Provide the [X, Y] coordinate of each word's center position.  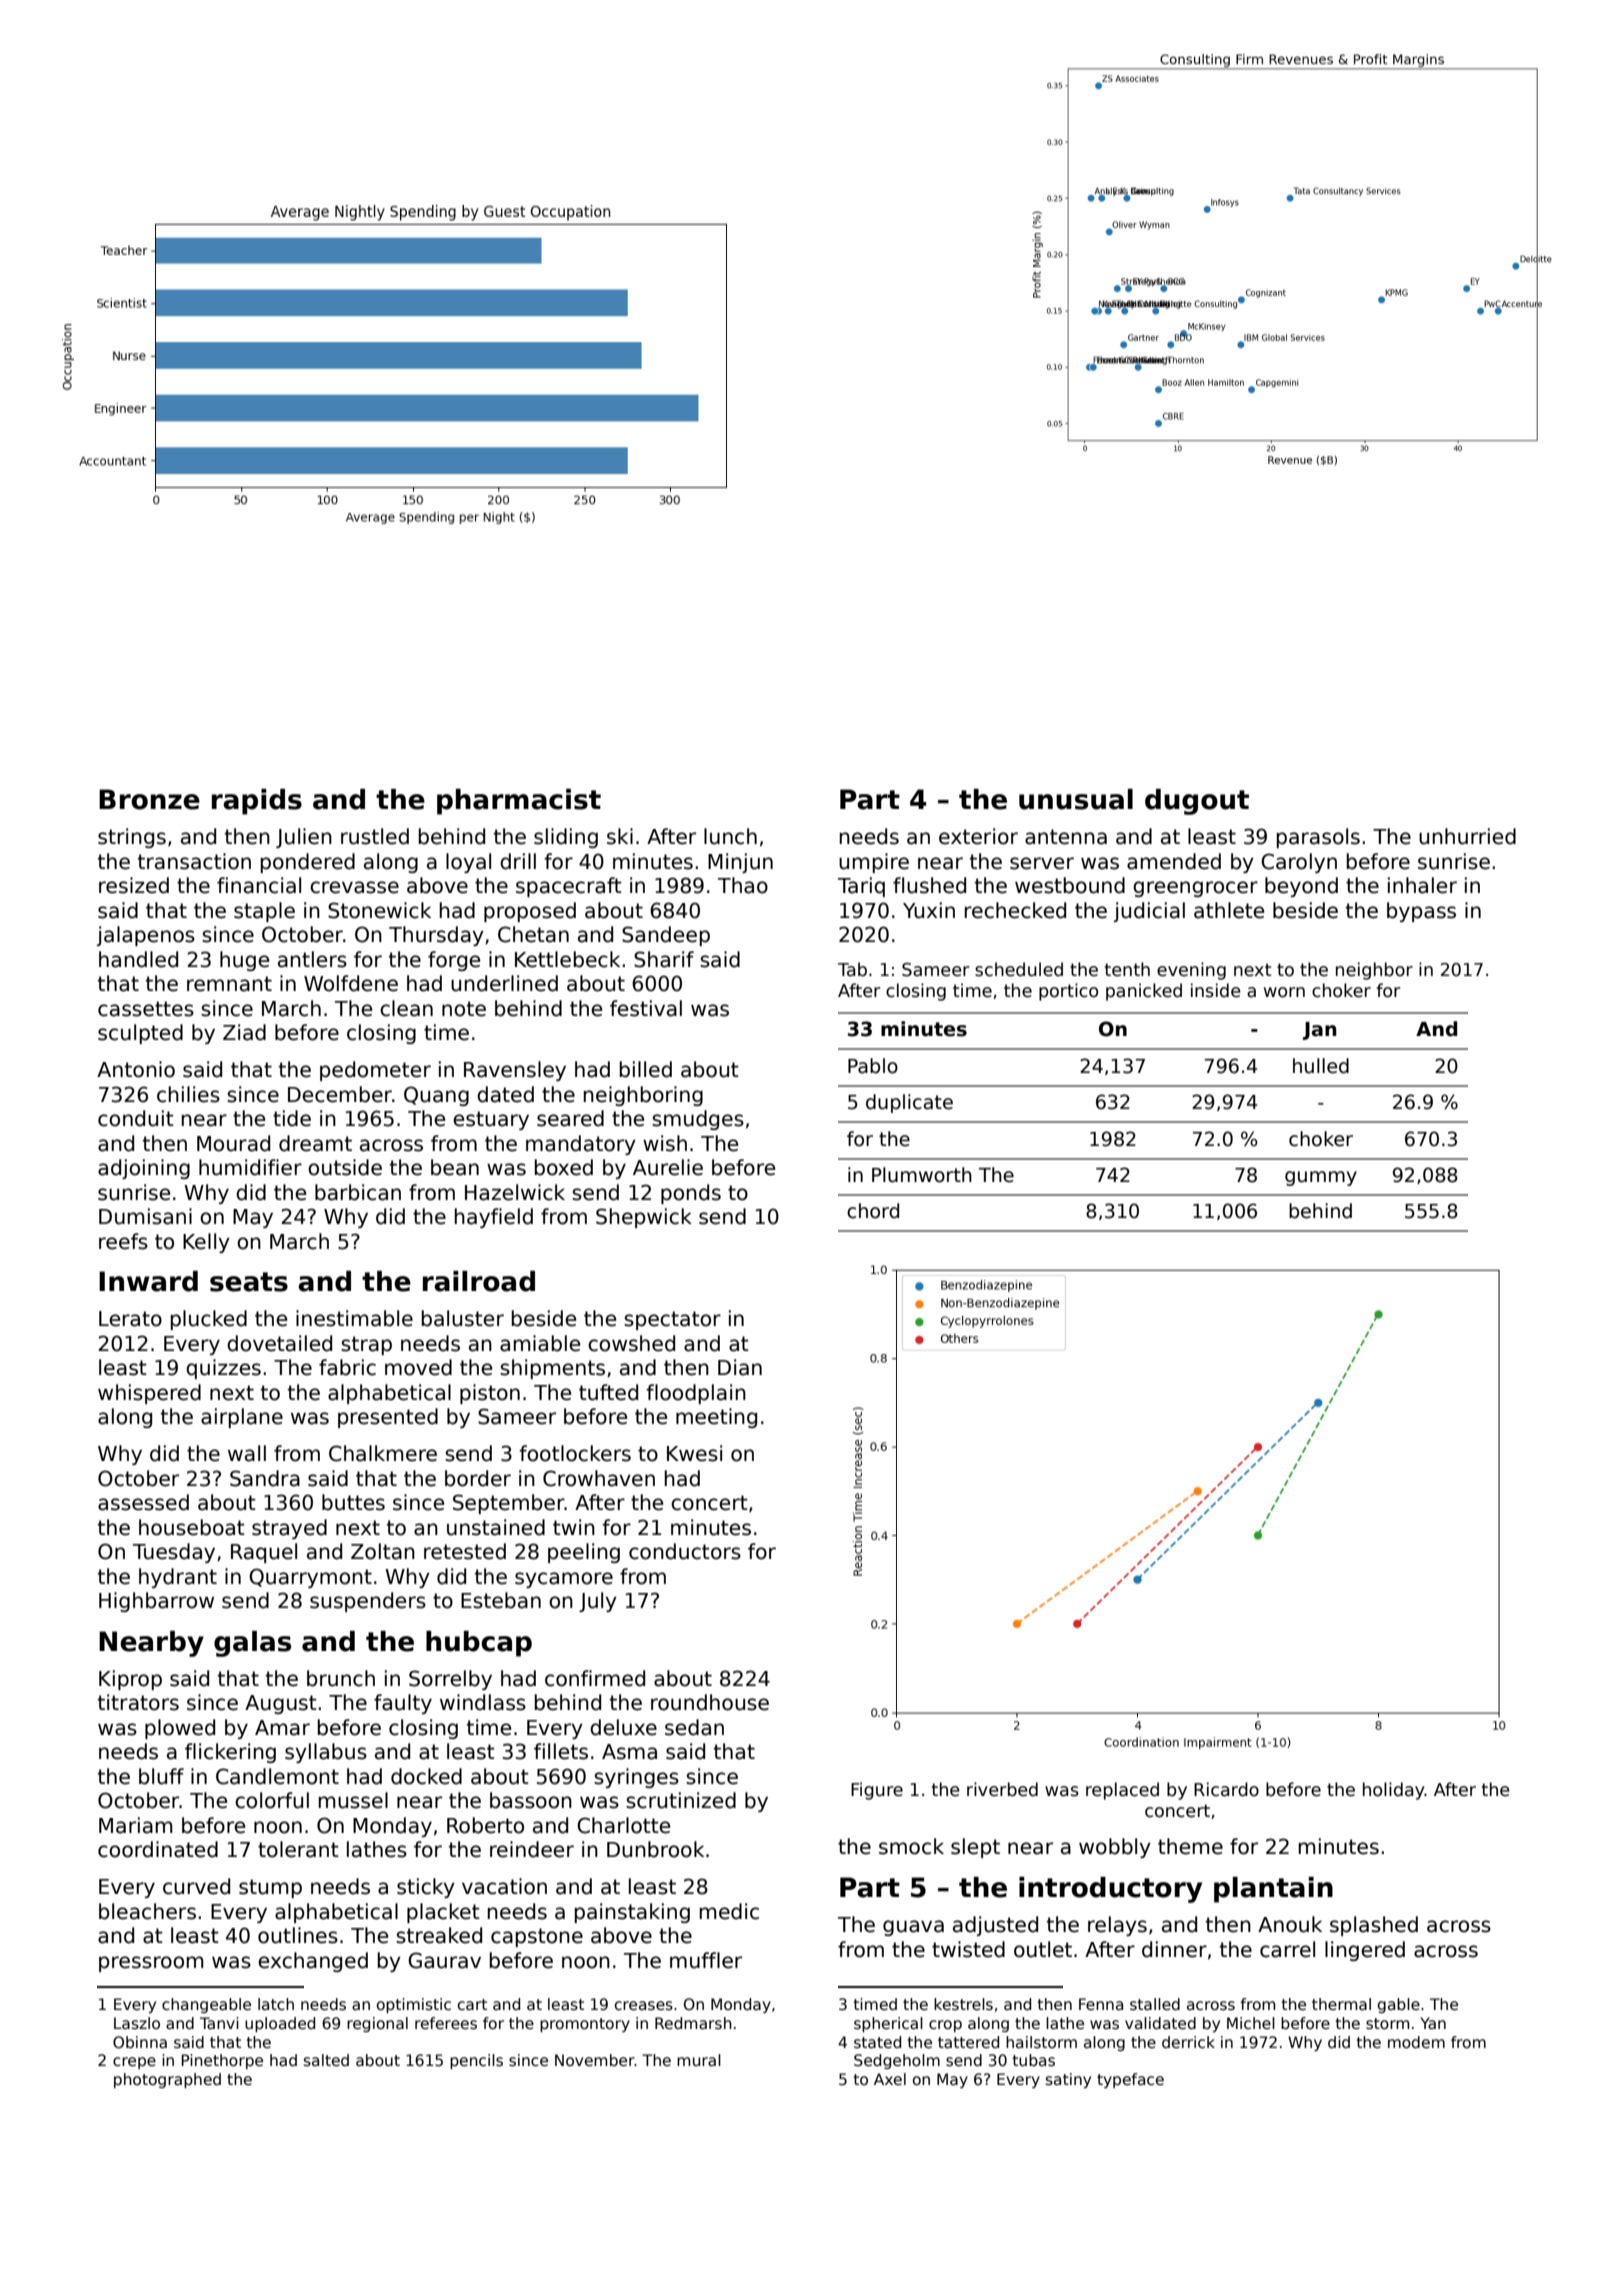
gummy [1321, 1178]
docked [426, 1776]
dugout [1197, 802]
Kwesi [694, 1453]
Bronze [149, 799]
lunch [730, 836]
